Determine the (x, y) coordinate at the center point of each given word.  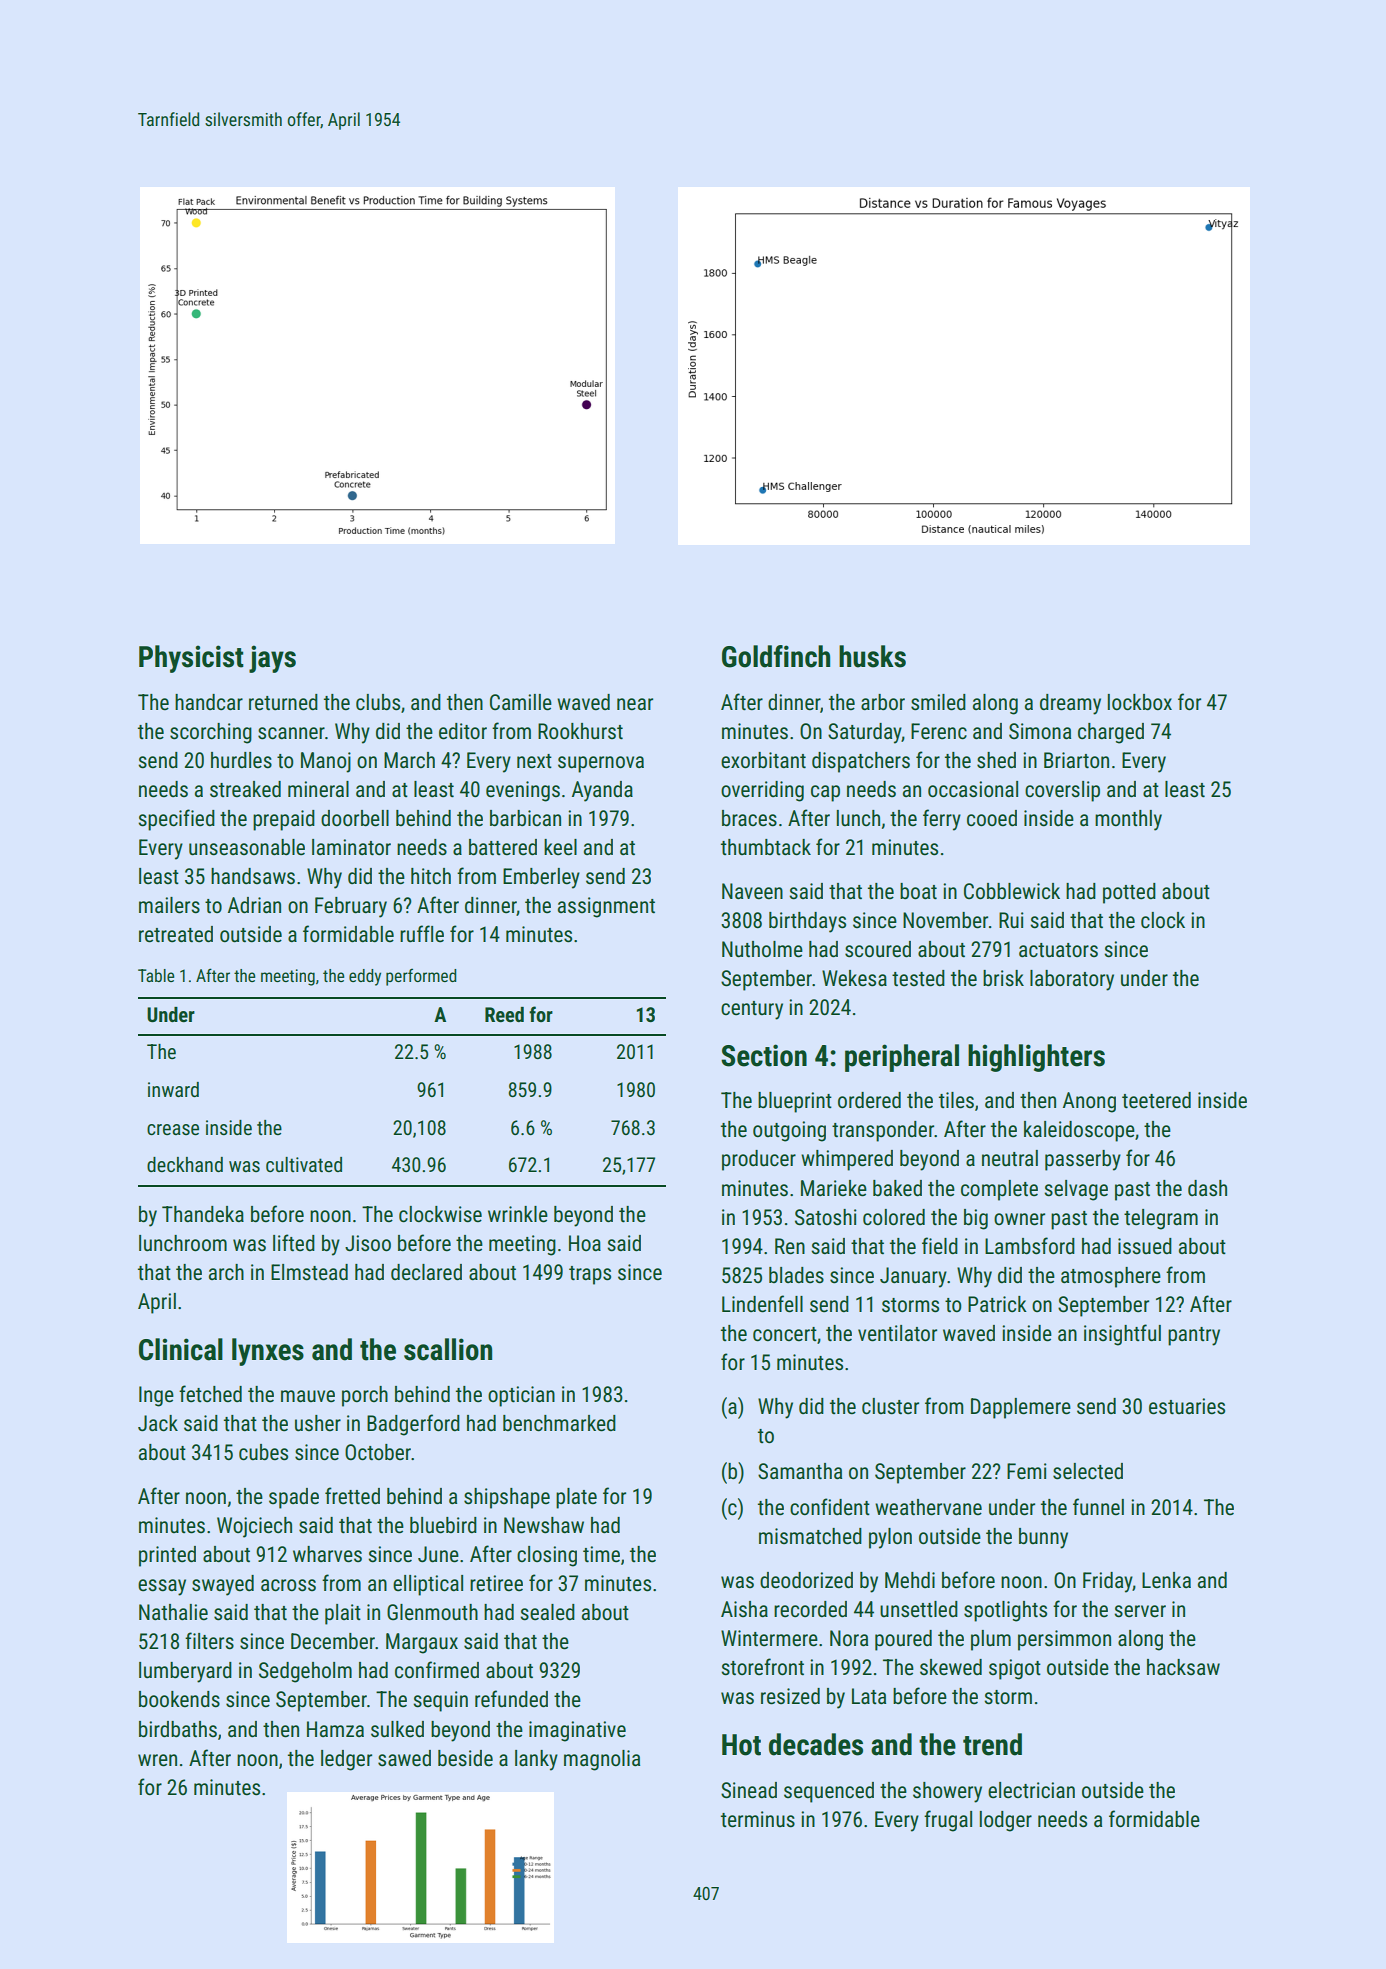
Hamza (335, 1729)
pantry (1194, 1336)
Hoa (585, 1243)
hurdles (241, 760)
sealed (547, 1612)
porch (365, 1396)
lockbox (1140, 702)
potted (1129, 893)
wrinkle (518, 1214)
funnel (1098, 1507)
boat (918, 891)
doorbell (355, 818)
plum (991, 1640)
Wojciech (254, 1527)
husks (872, 656)
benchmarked (559, 1423)
